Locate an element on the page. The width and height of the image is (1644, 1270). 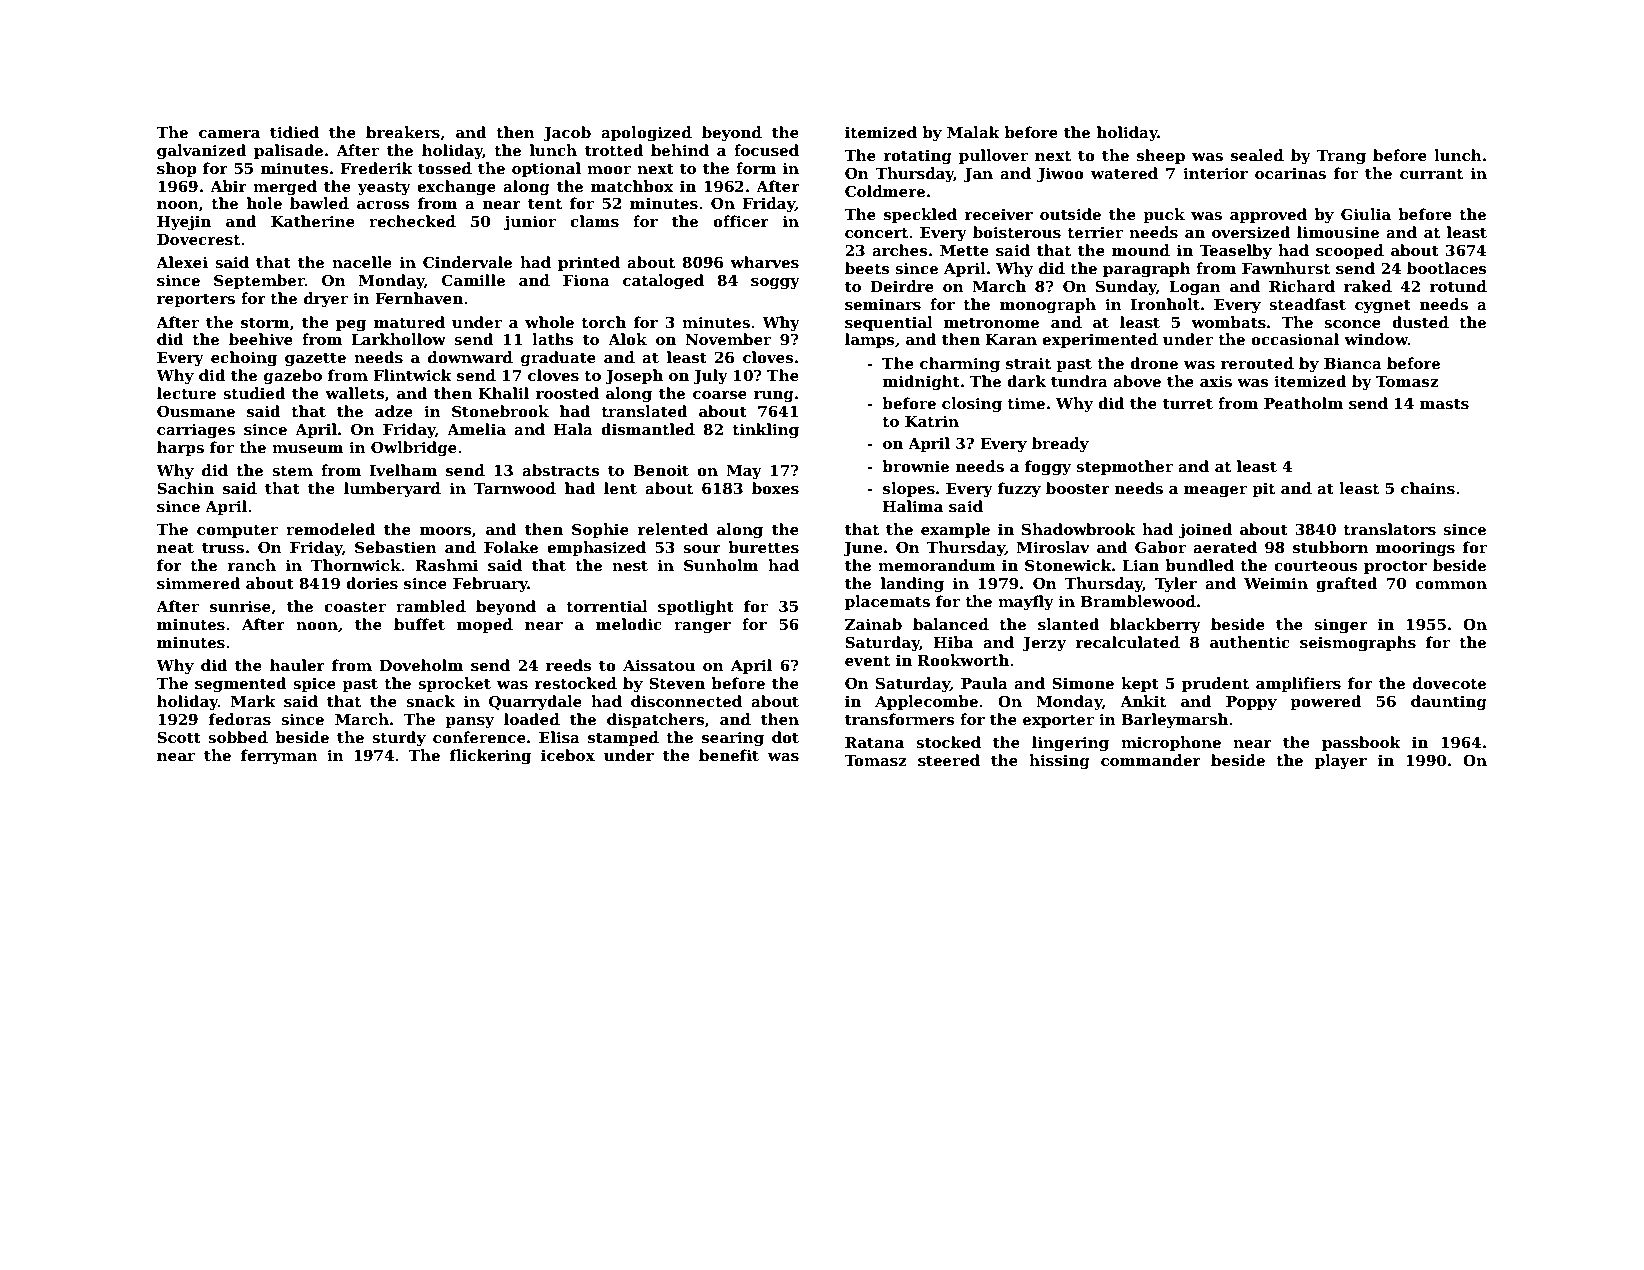
Benoit is located at coordinates (661, 470).
